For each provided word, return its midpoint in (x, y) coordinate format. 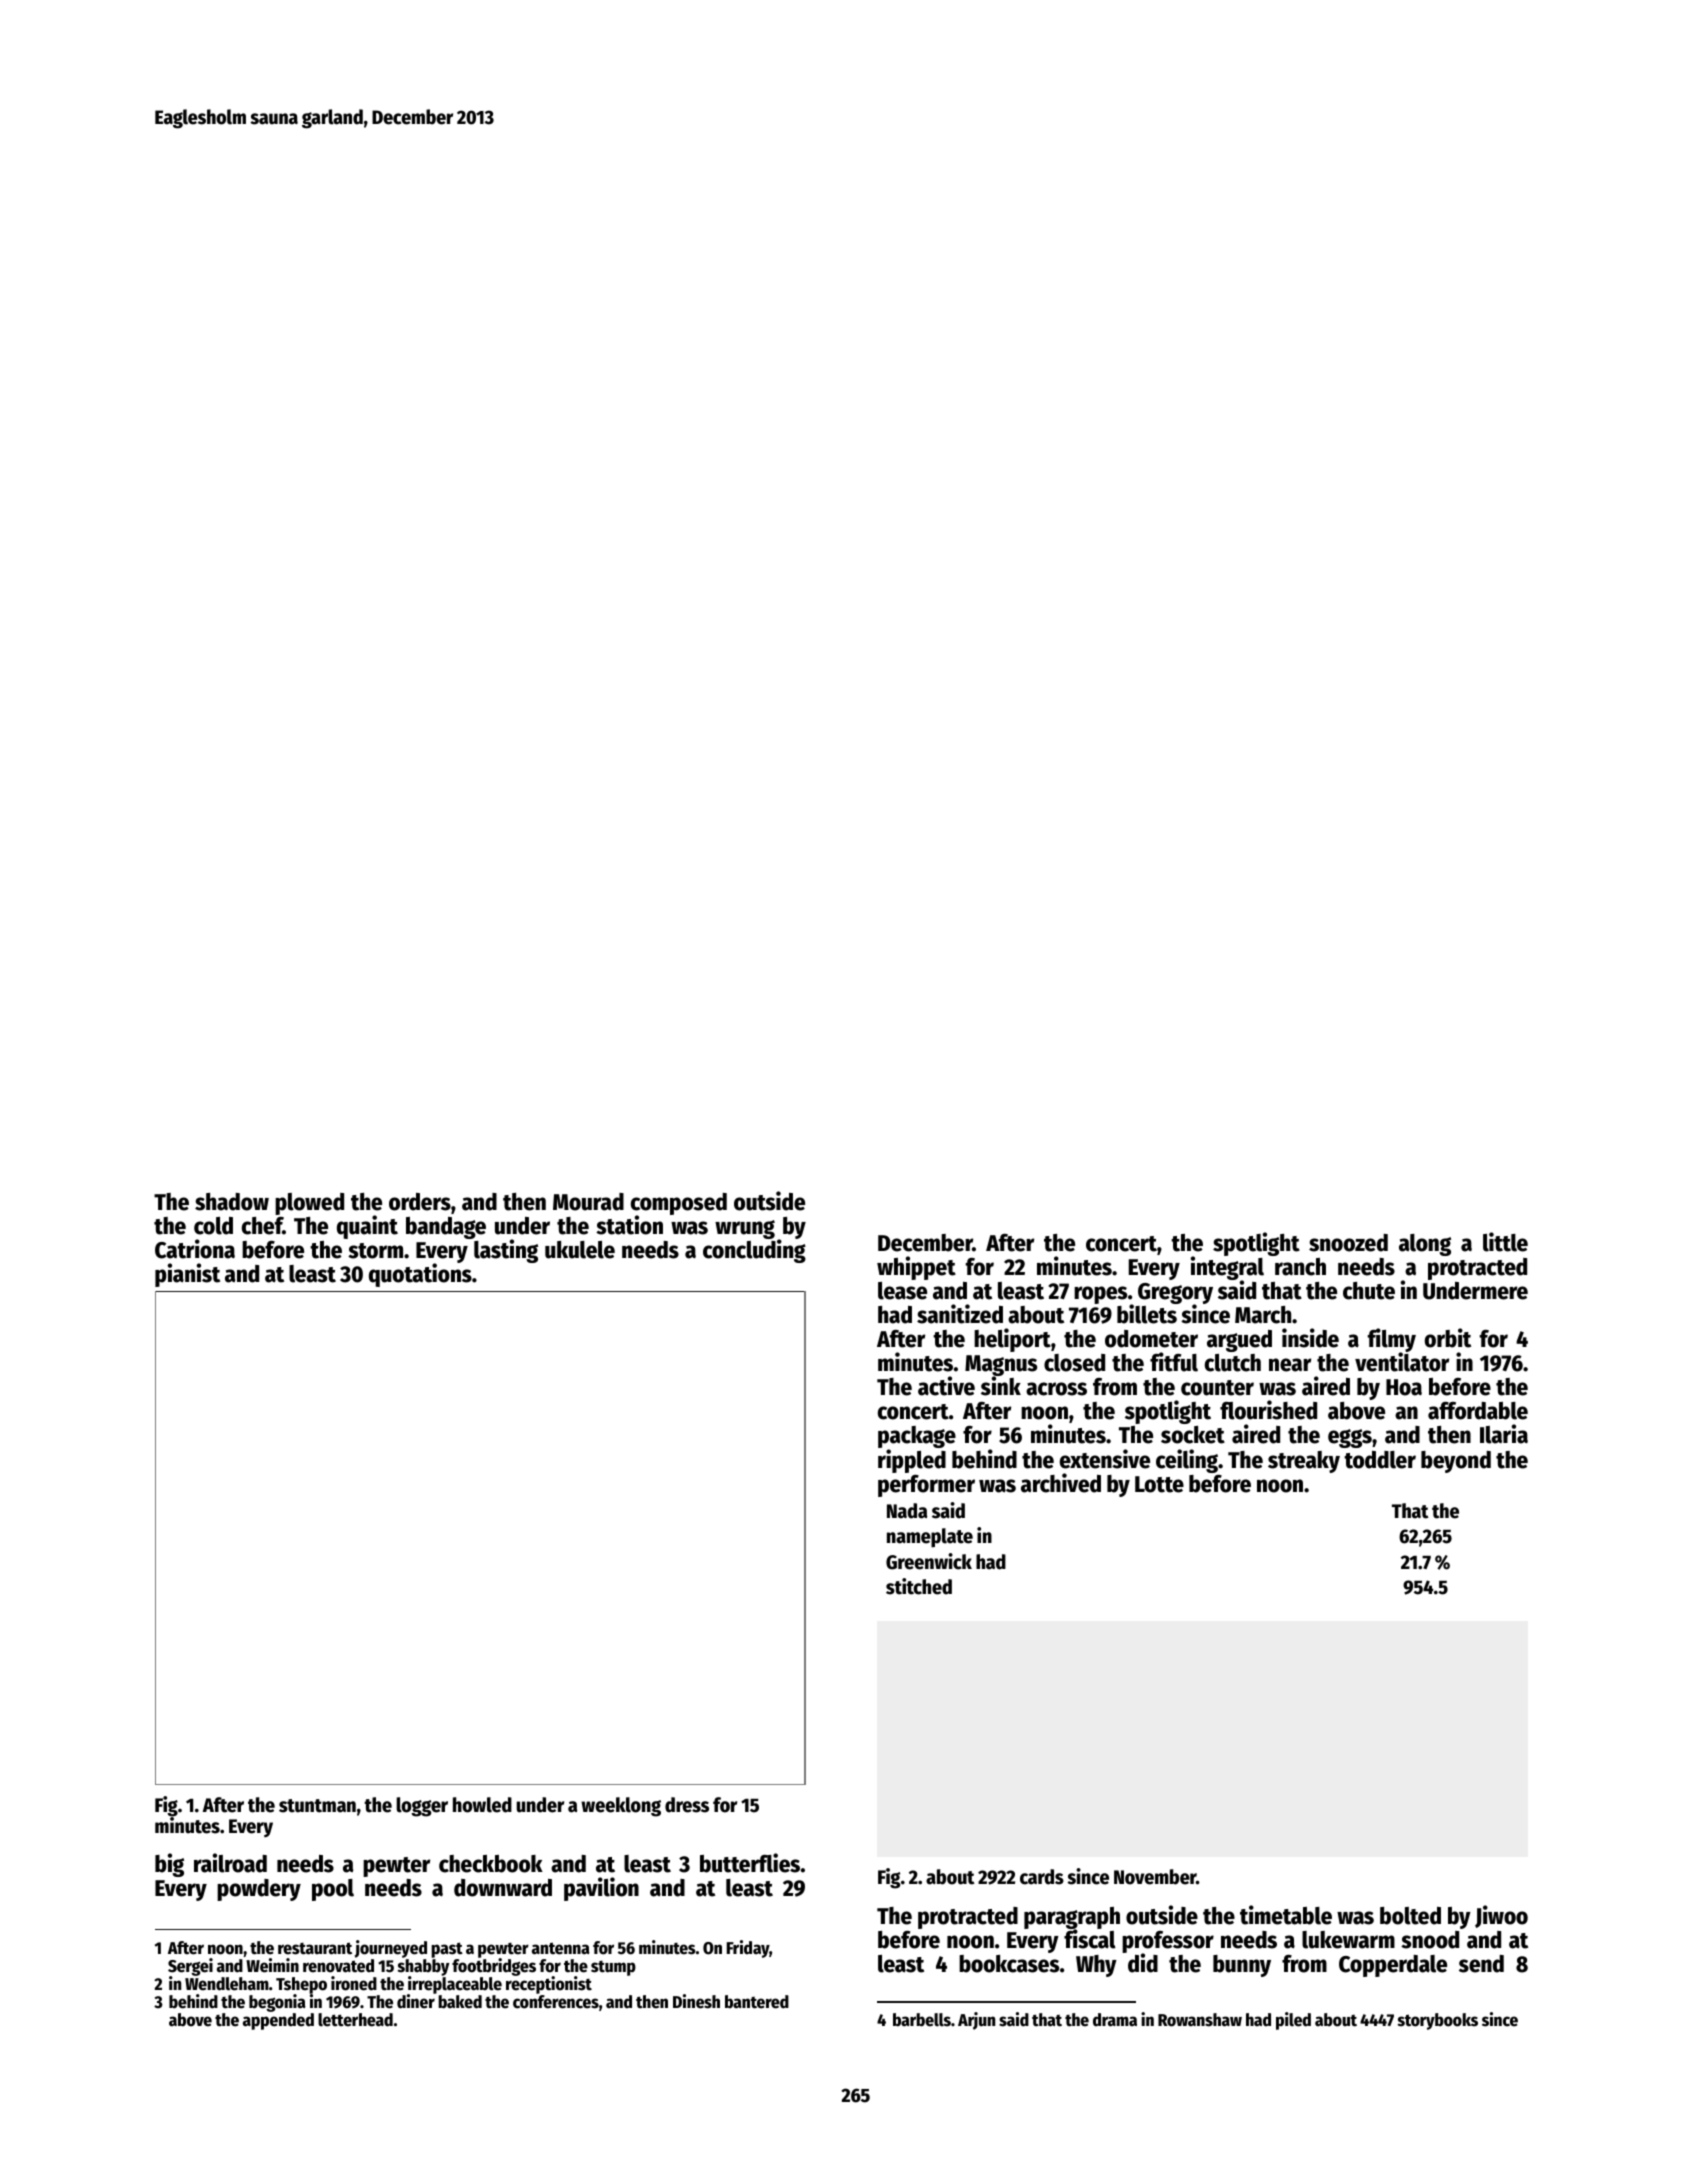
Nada (907, 1511)
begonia (277, 2003)
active (946, 1386)
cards (1042, 1877)
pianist (187, 1275)
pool (333, 1890)
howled (482, 1805)
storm (375, 1251)
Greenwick (929, 1561)
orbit (1448, 1338)
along (1425, 1245)
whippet (916, 1268)
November (1155, 1877)
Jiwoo (1501, 1916)
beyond (1456, 1462)
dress (687, 1805)
